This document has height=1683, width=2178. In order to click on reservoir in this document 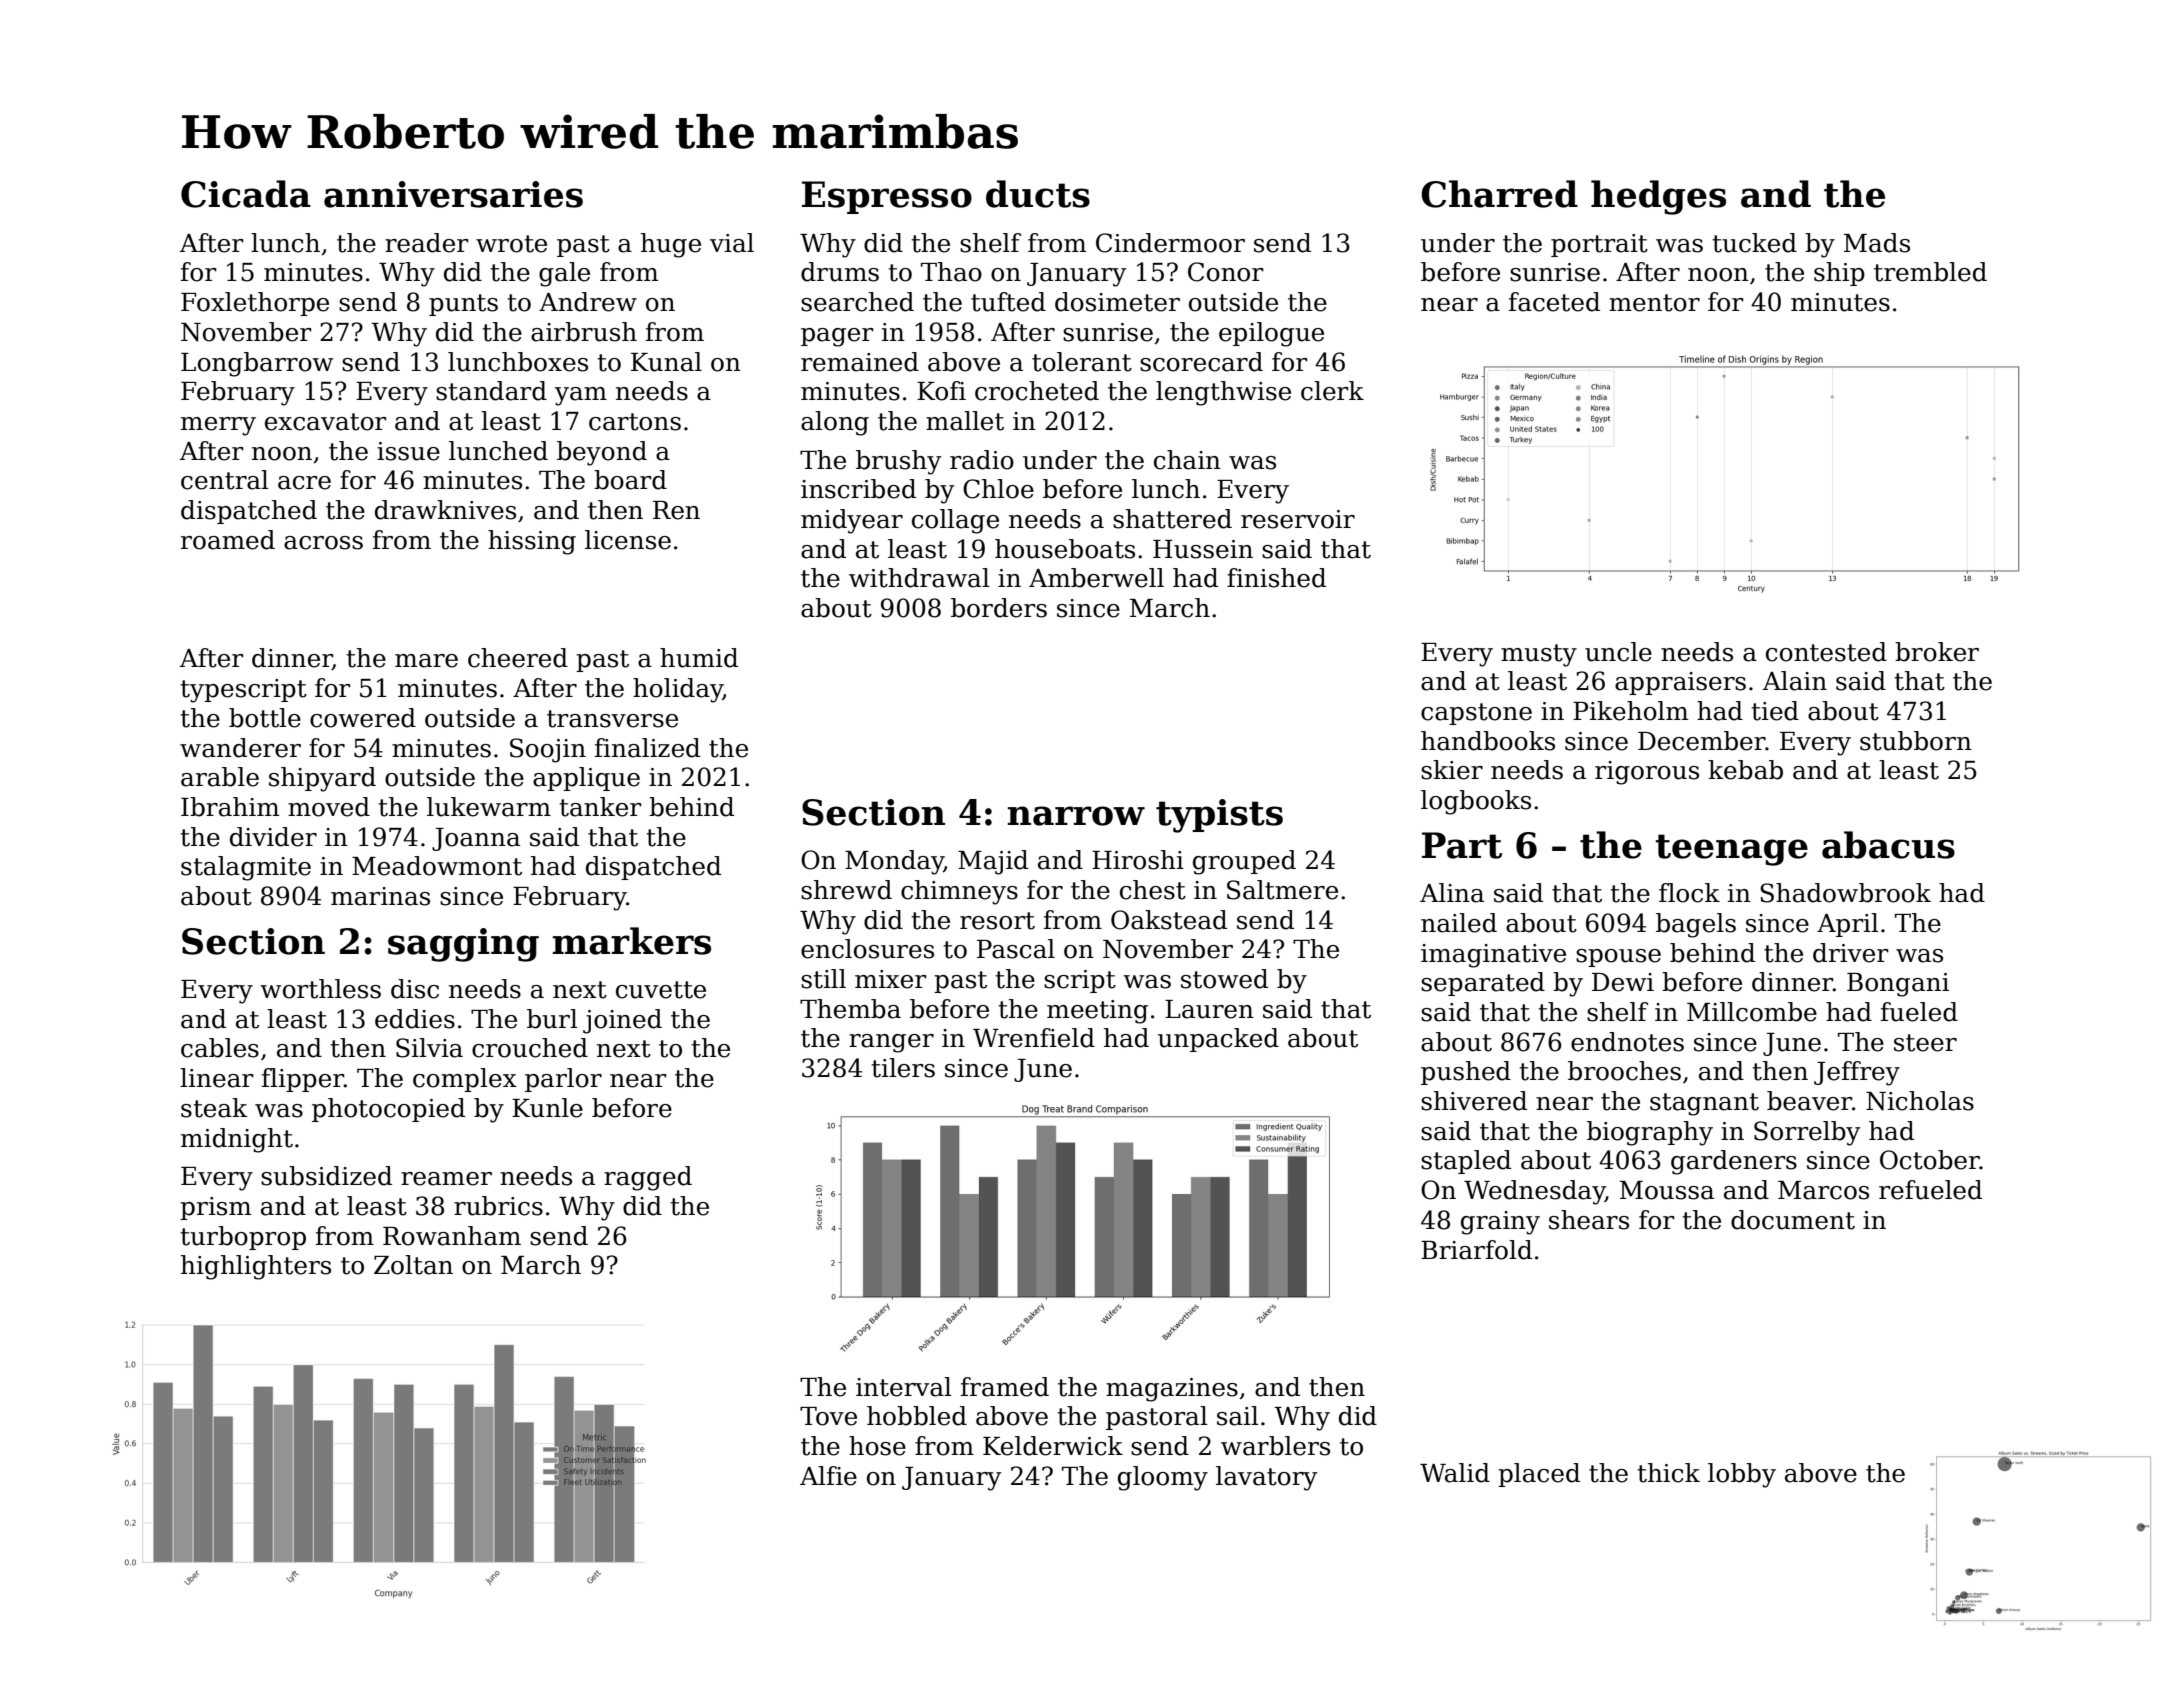, I will do `click(1298, 519)`.
